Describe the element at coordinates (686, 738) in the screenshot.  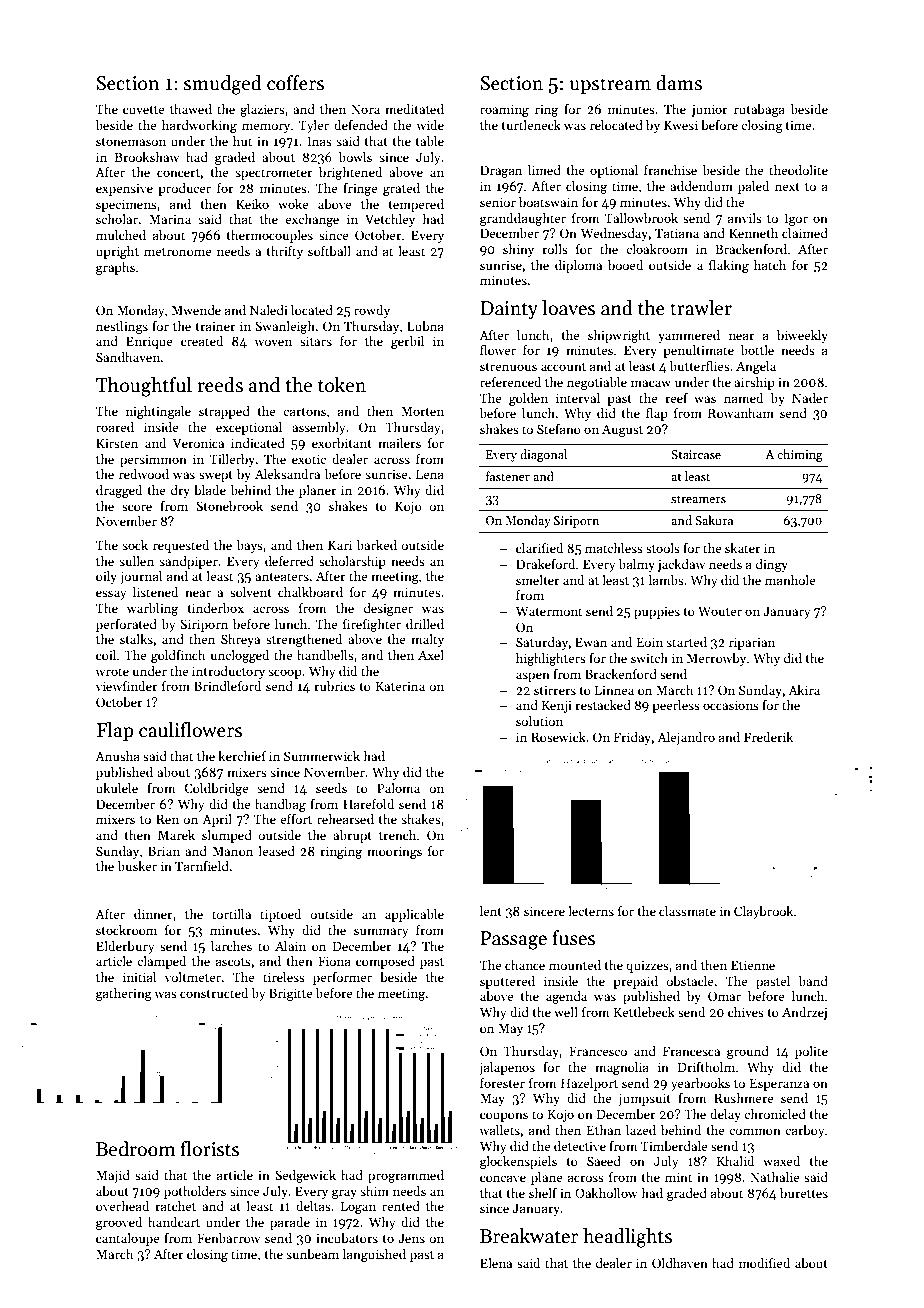
I see `Alejandro` at that location.
